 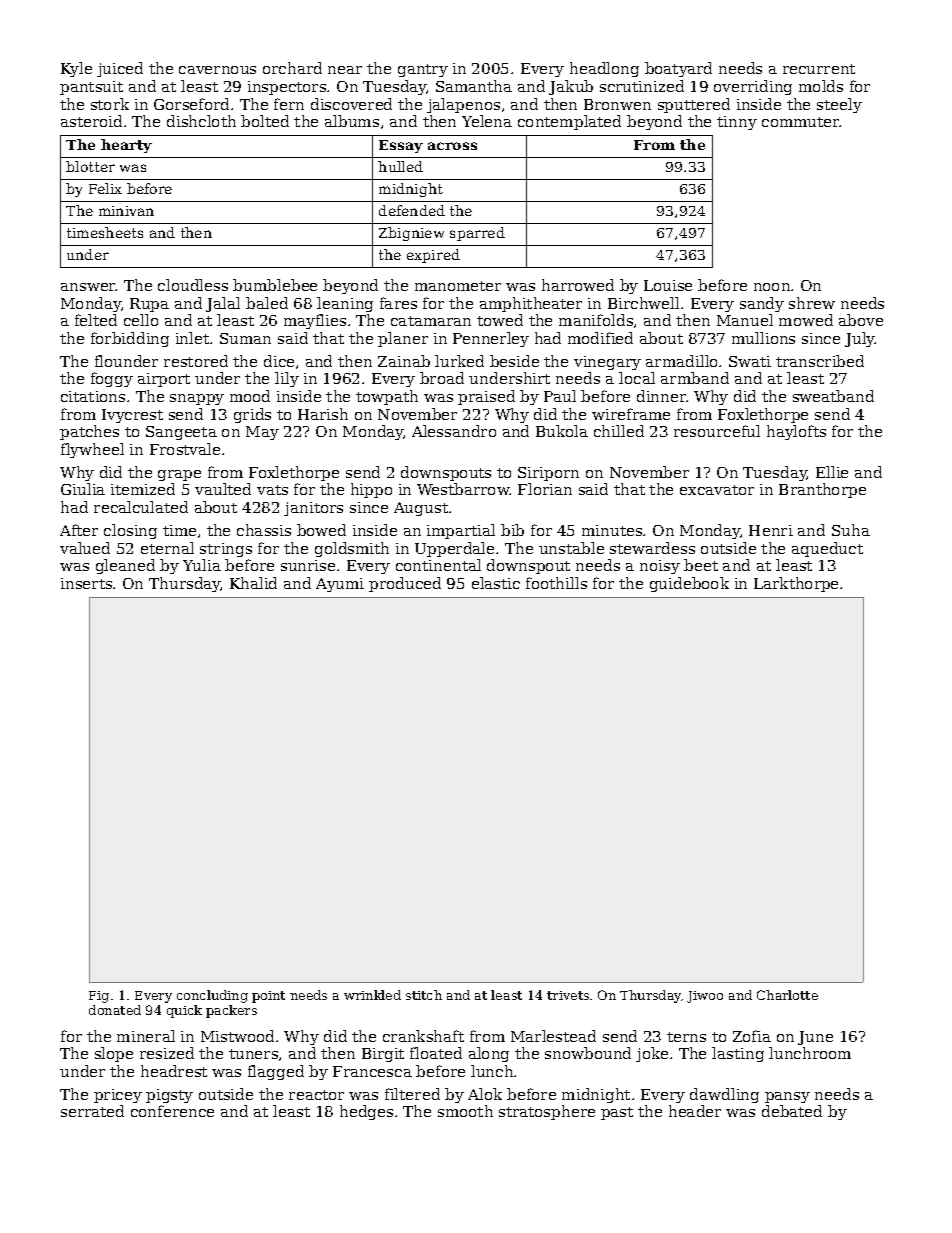 What do you see at coordinates (372, 995) in the screenshot?
I see `wrinkled` at bounding box center [372, 995].
